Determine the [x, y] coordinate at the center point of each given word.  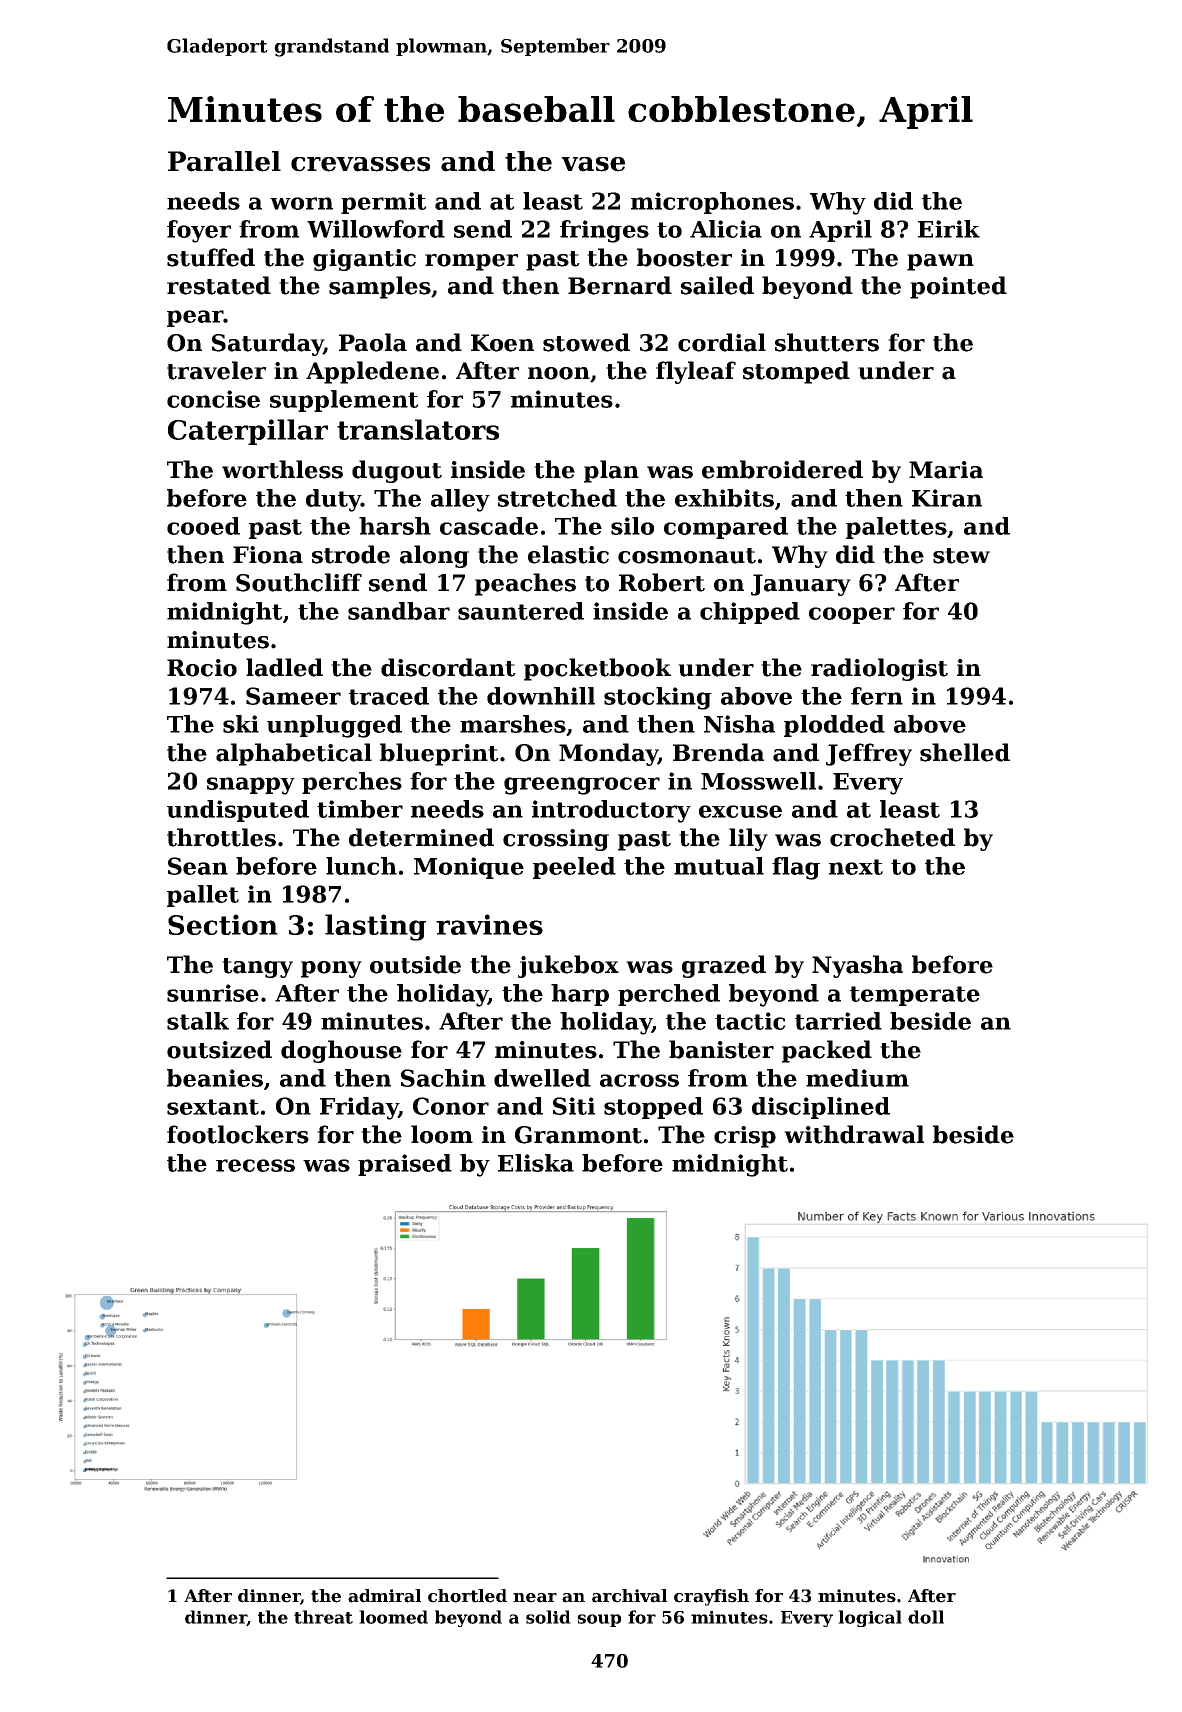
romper [471, 262]
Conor [451, 1106]
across [639, 1080]
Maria [946, 470]
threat [323, 1617]
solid [548, 1617]
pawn [940, 262]
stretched [557, 498]
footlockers [238, 1134]
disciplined [821, 1108]
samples [380, 287]
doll [926, 1617]
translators [418, 429]
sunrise [213, 993]
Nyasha [857, 966]
